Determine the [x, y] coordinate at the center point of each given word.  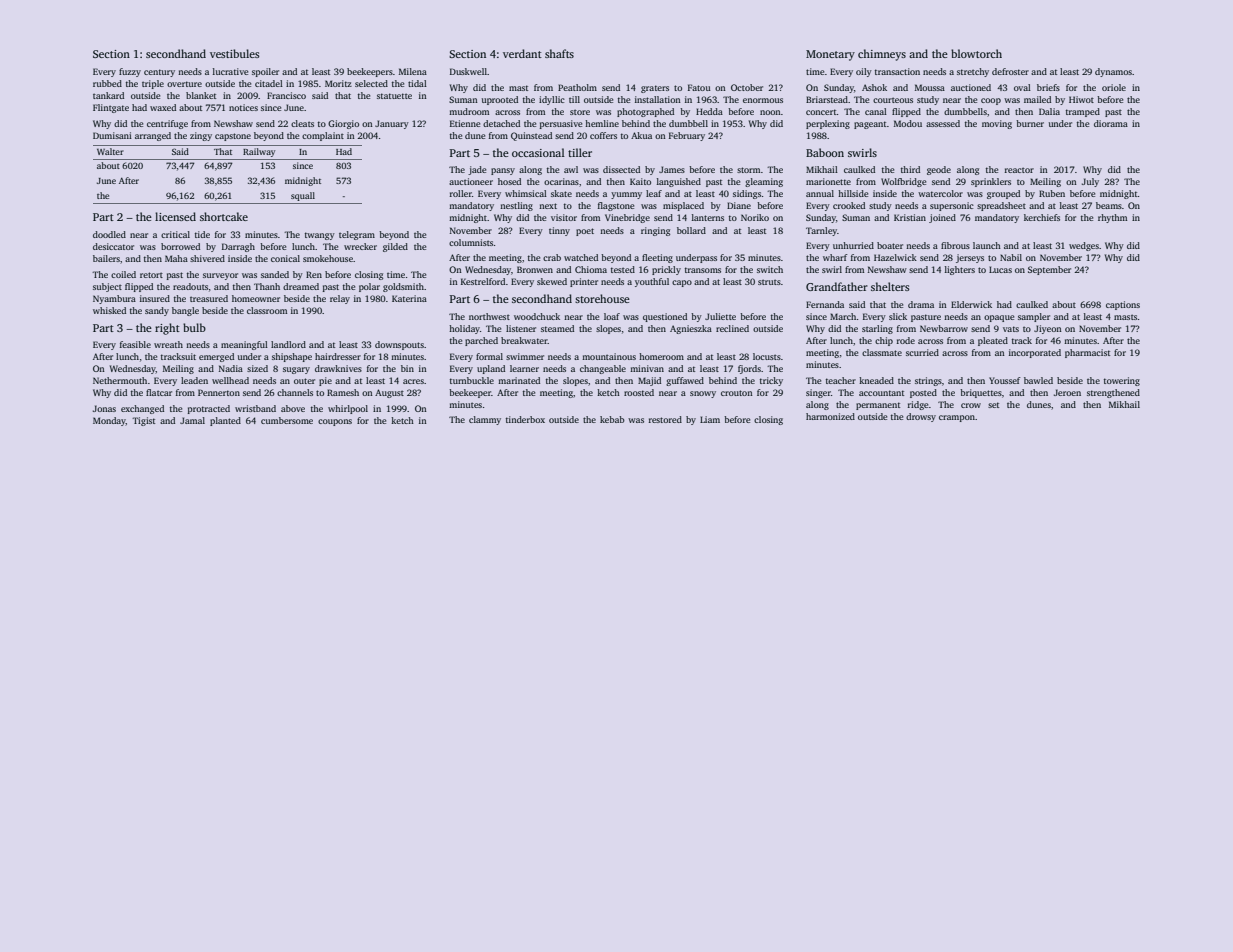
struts [769, 282]
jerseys [970, 258]
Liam [710, 419]
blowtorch [976, 53]
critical [175, 234]
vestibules [234, 53]
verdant [522, 53]
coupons [335, 422]
